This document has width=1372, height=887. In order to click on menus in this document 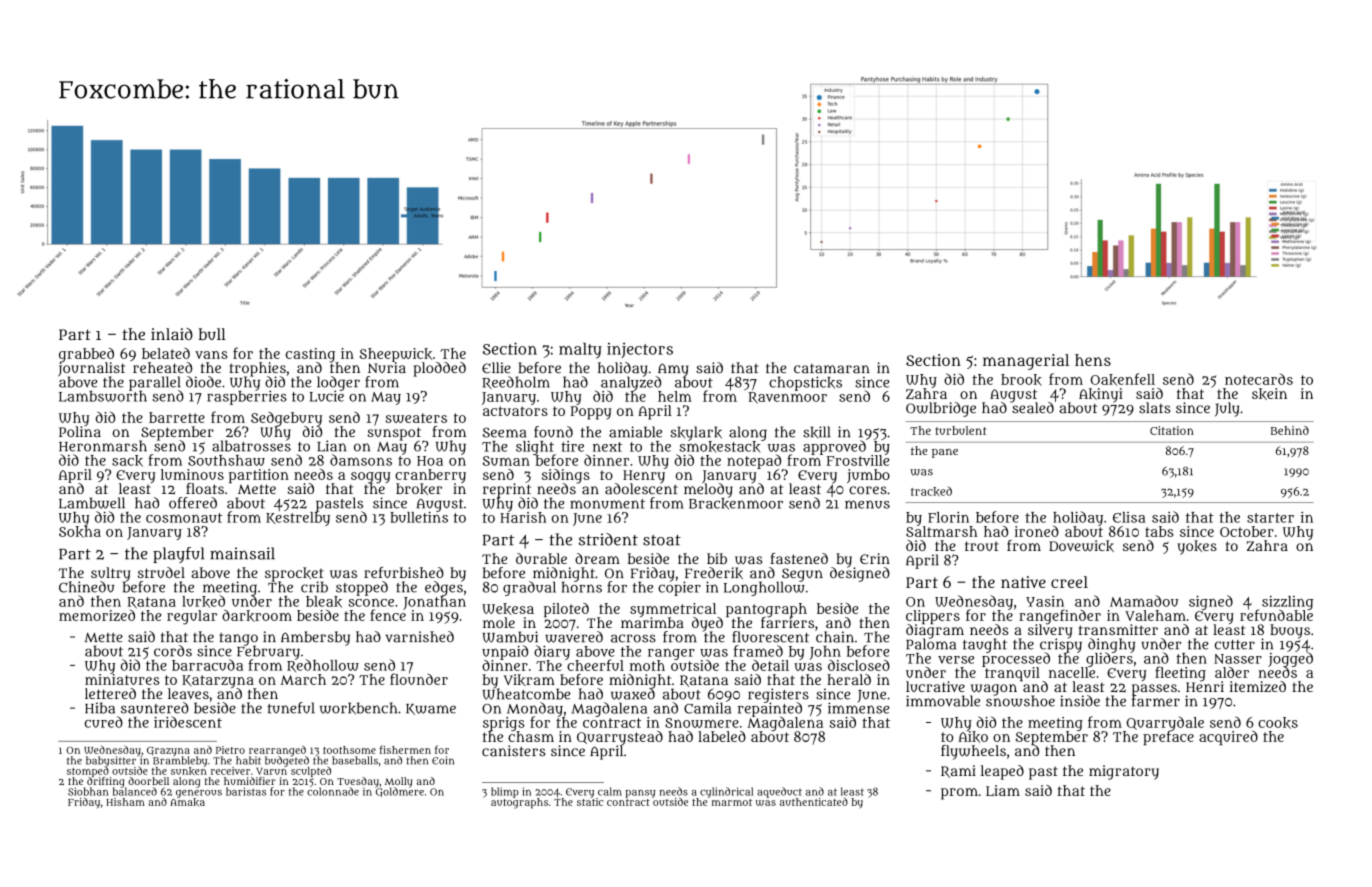, I will do `click(867, 504)`.
